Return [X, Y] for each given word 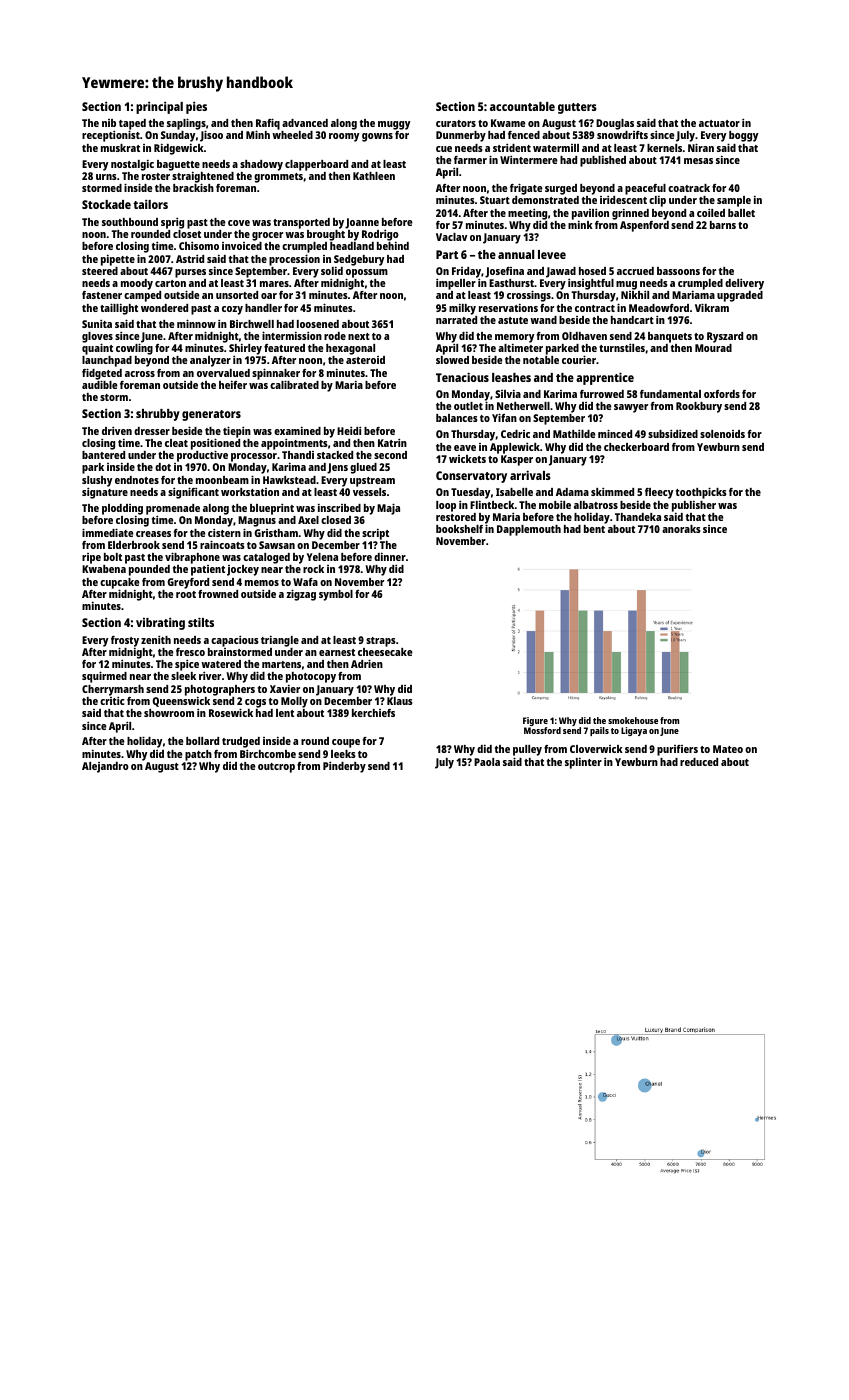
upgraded [740, 296]
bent [594, 529]
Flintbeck [492, 505]
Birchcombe [268, 753]
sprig [172, 223]
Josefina [504, 272]
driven [117, 430]
